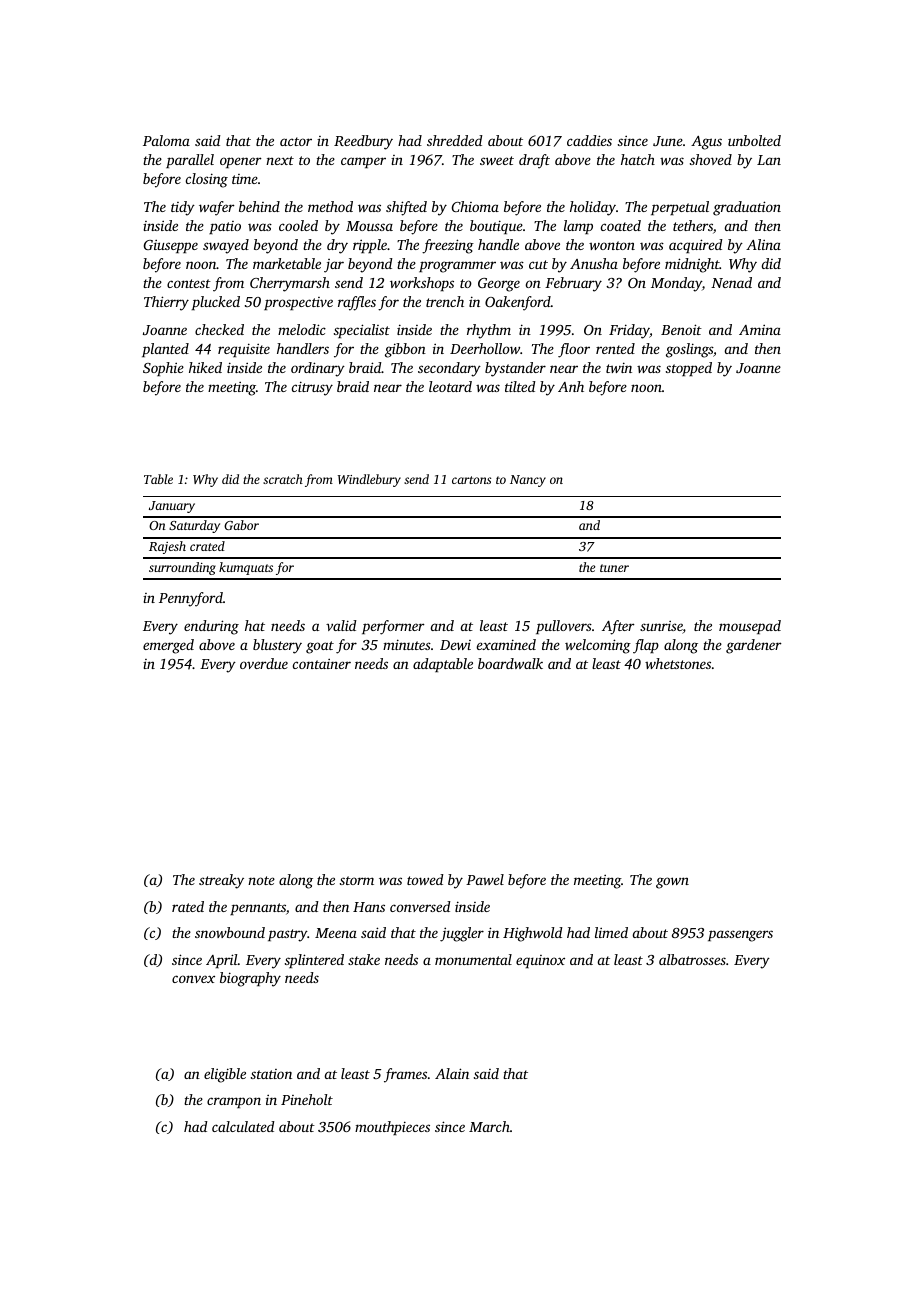 The image size is (924, 1311). What do you see at coordinates (589, 140) in the screenshot?
I see `caddies` at bounding box center [589, 140].
